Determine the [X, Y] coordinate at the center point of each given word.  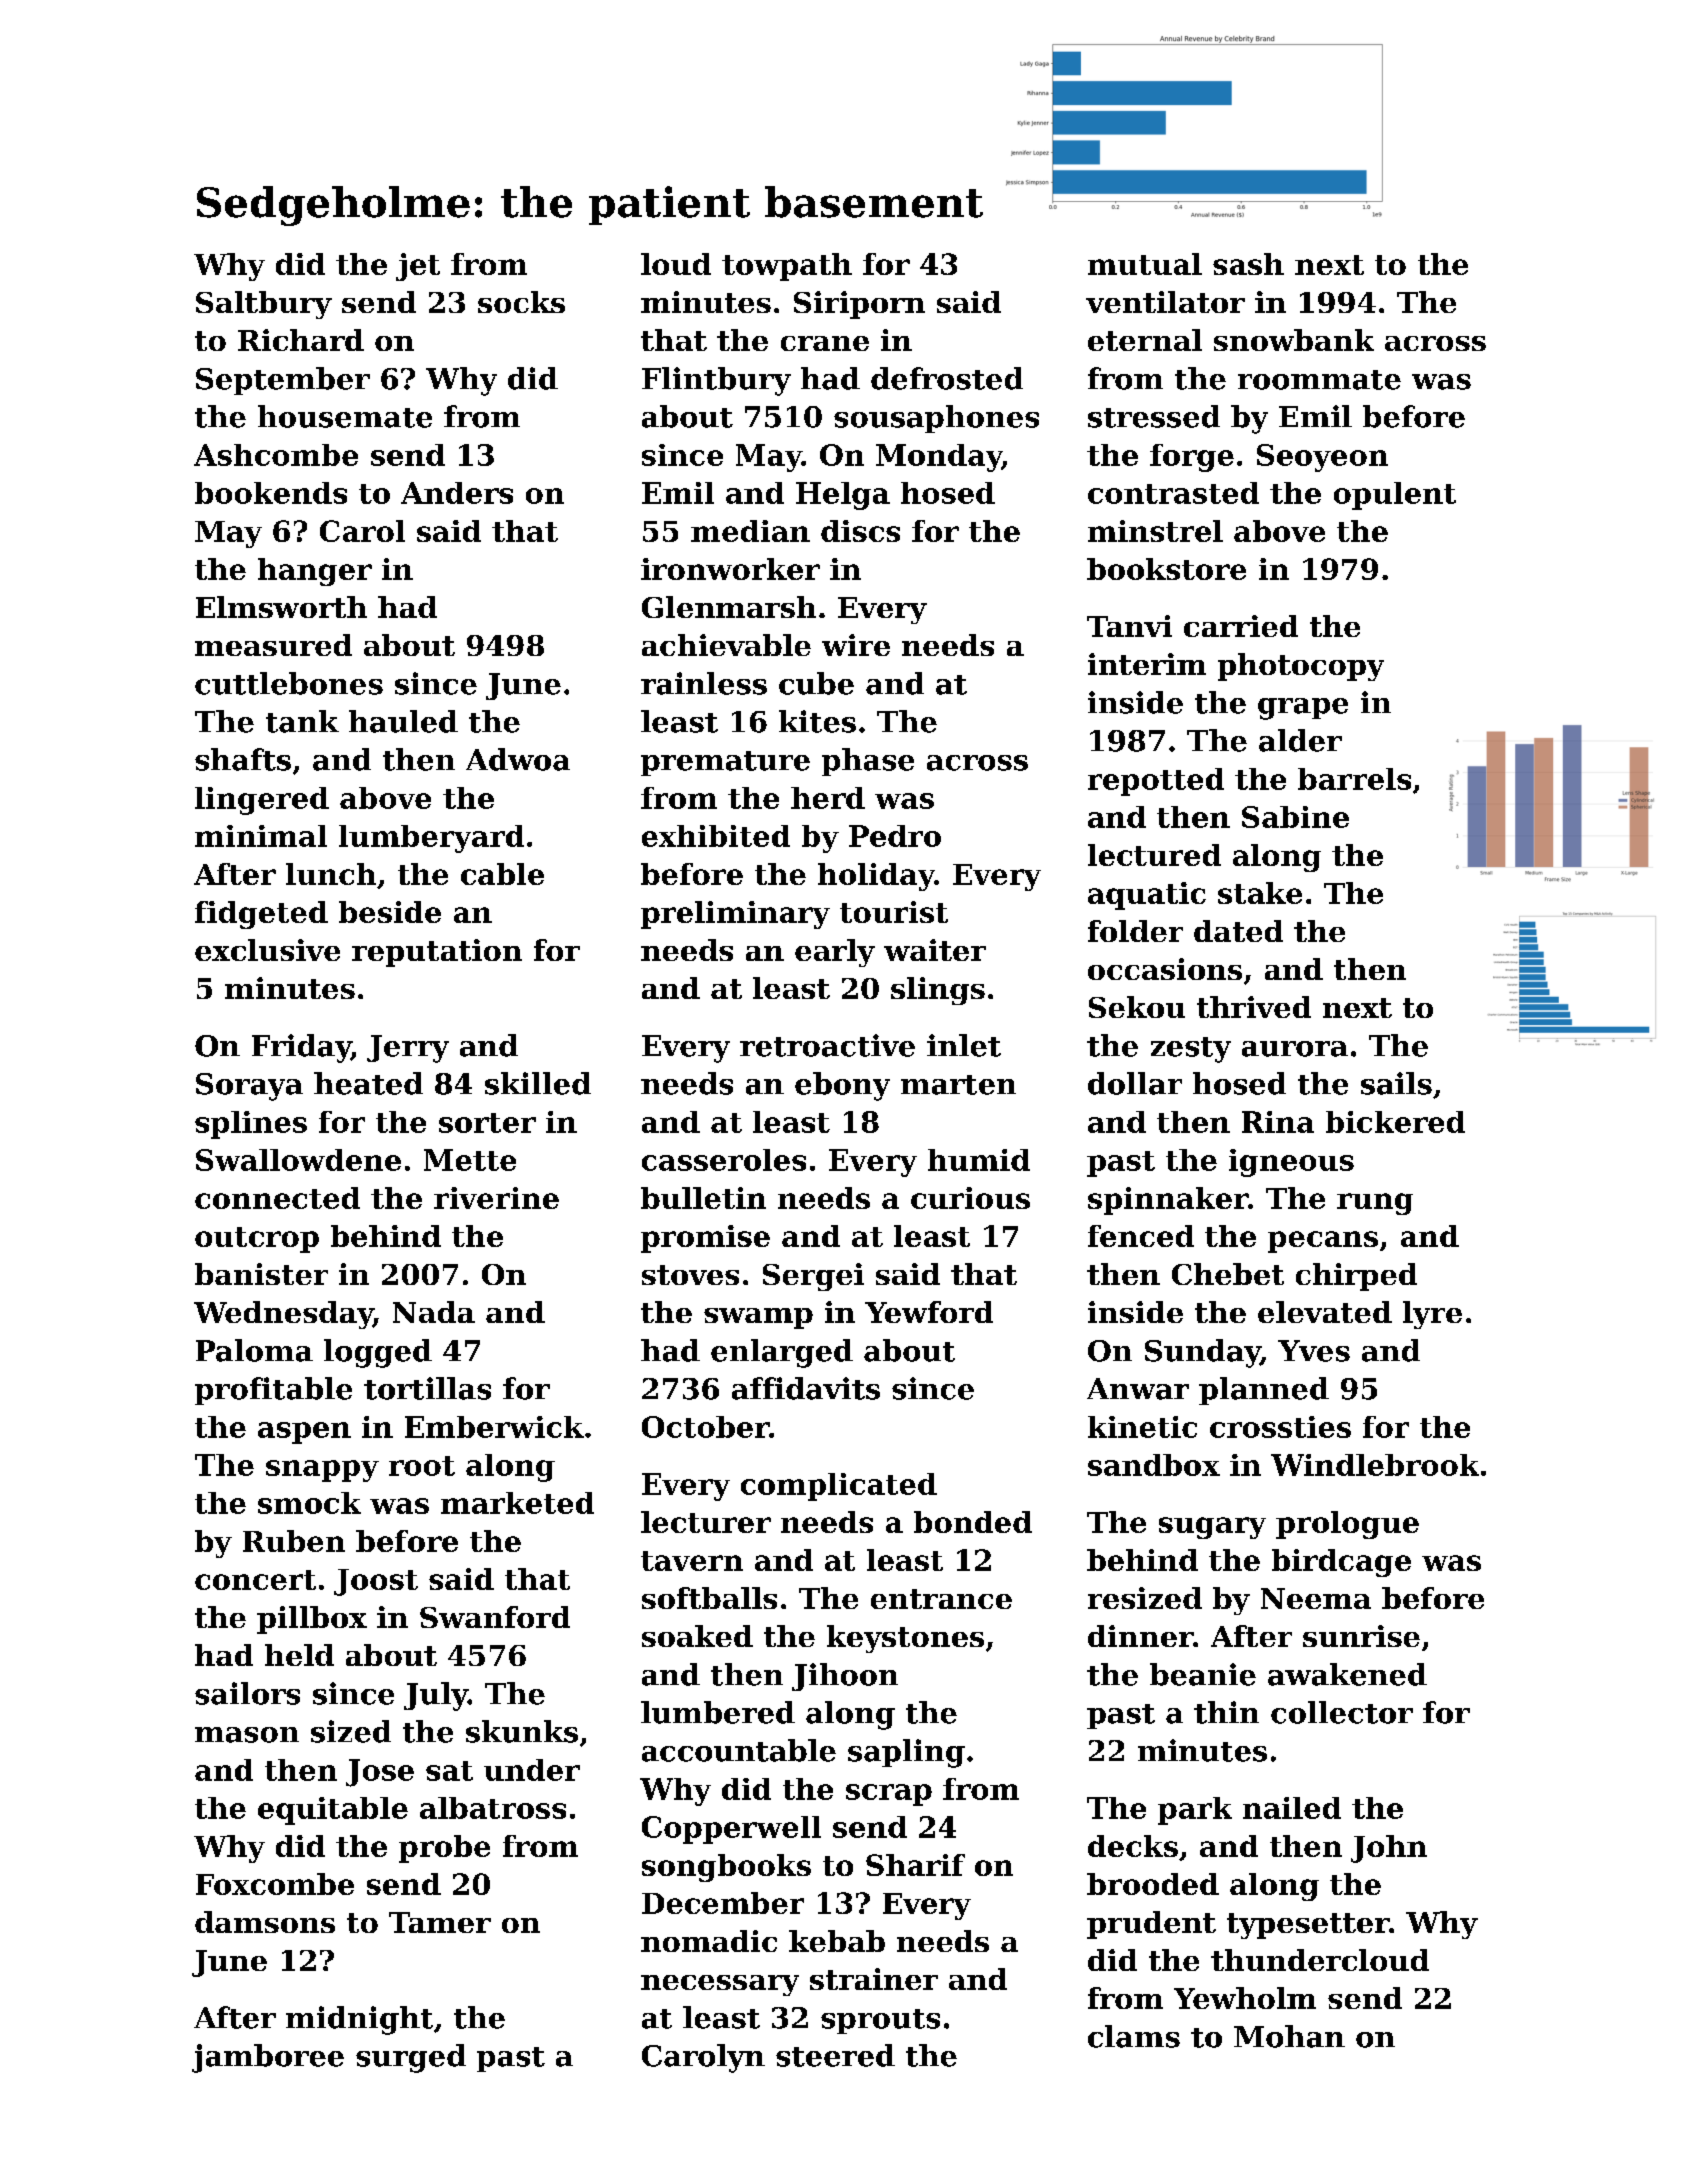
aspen [304, 1433]
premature [725, 763]
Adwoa [518, 759]
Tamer [440, 1922]
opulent [1395, 496]
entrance [941, 1599]
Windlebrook [1375, 1465]
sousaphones [936, 419]
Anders [457, 493]
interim [1147, 664]
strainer [874, 1979]
